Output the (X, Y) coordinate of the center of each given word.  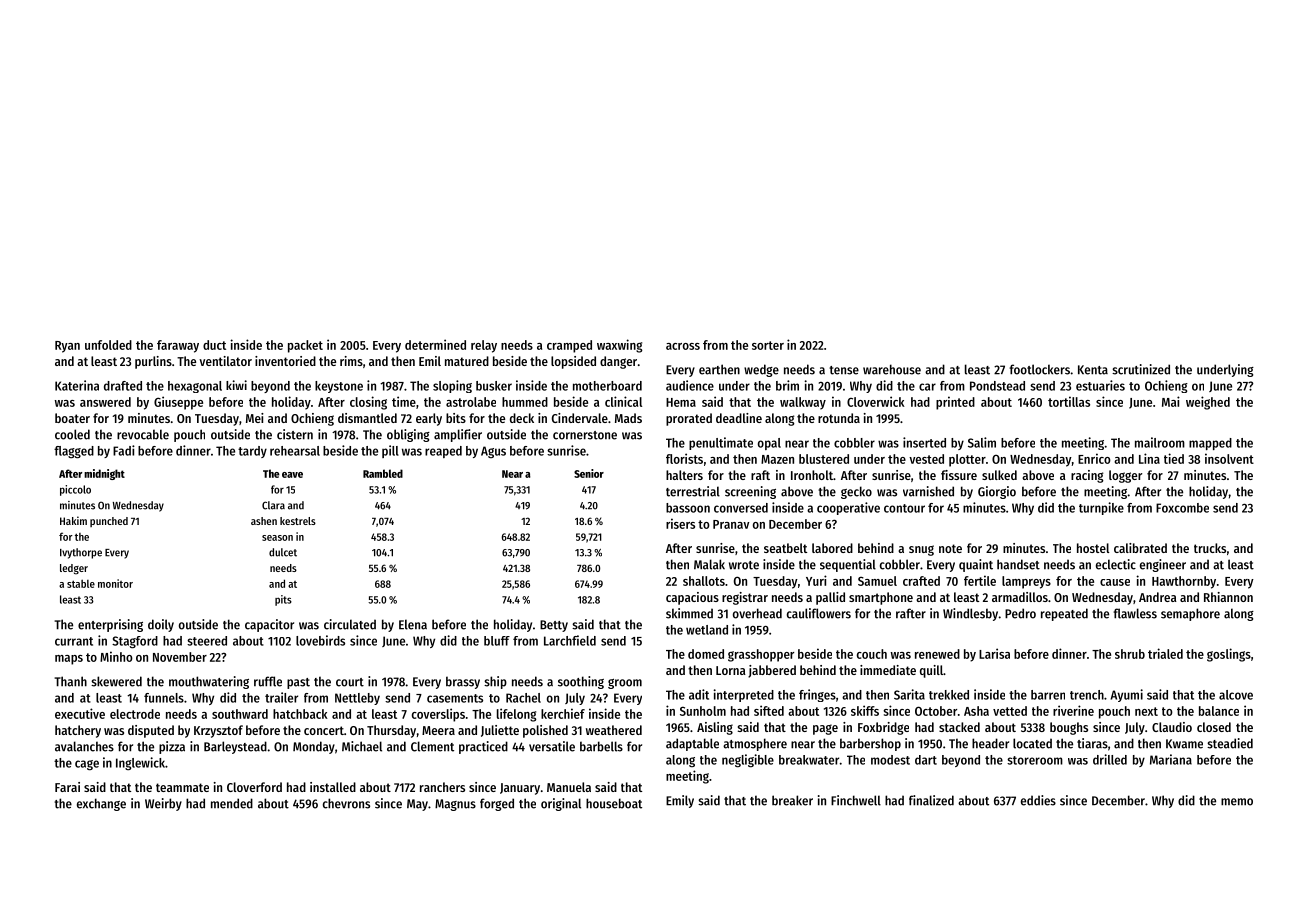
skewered (116, 681)
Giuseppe (178, 403)
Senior (589, 473)
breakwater (809, 760)
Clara (273, 505)
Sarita (909, 694)
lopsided (573, 362)
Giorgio (997, 492)
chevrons (346, 803)
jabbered (772, 671)
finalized (931, 800)
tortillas (1069, 401)
